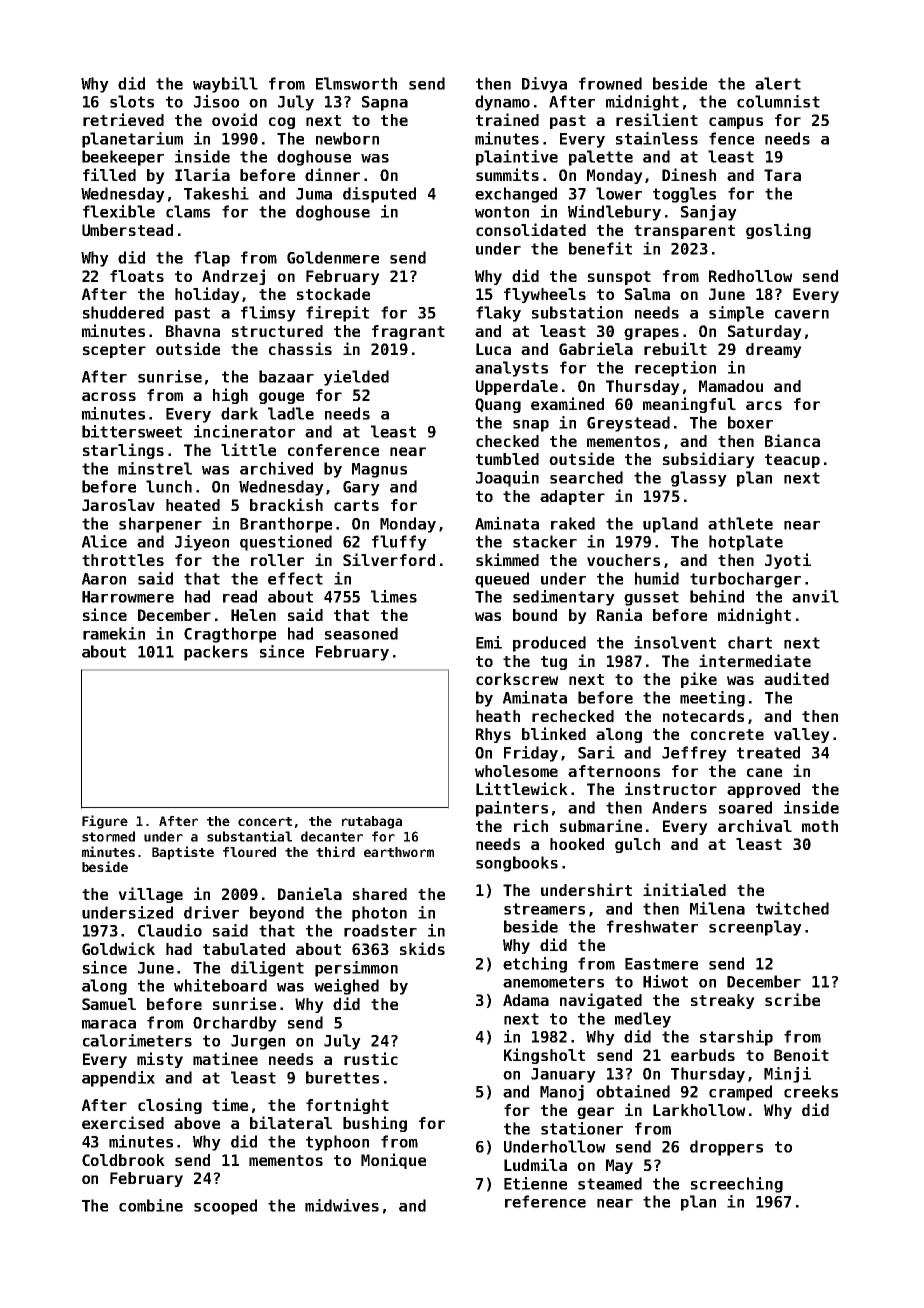  What do you see at coordinates (356, 83) in the screenshot?
I see `Elmsworth` at bounding box center [356, 83].
